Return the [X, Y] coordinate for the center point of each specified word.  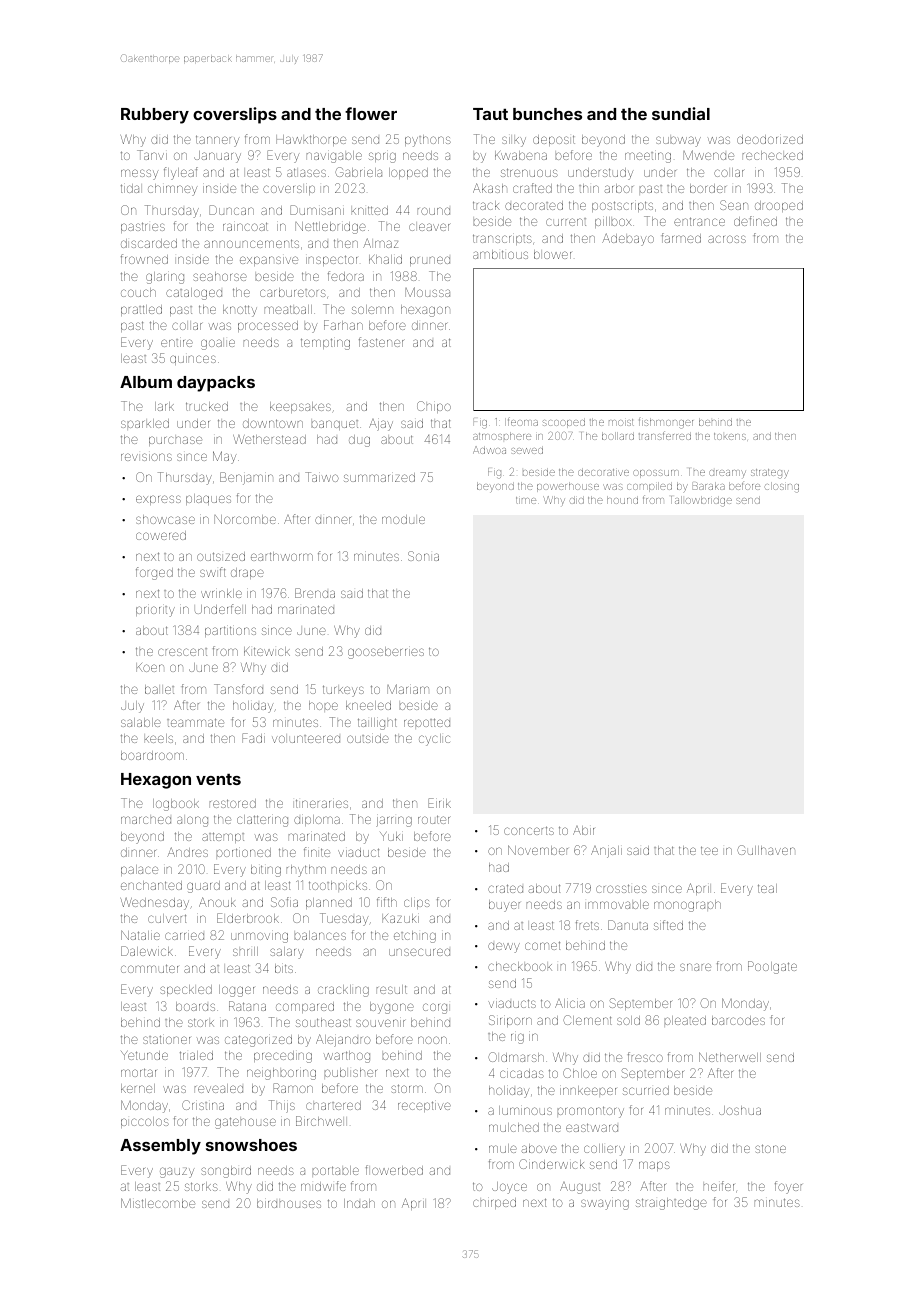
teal [767, 888]
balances [320, 935]
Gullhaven [766, 850]
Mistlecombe [158, 1203]
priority [155, 611]
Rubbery [155, 116]
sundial [681, 113]
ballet [159, 689]
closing [782, 487]
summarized [379, 477]
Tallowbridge [701, 501]
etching [415, 937]
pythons [428, 141]
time [526, 500]
